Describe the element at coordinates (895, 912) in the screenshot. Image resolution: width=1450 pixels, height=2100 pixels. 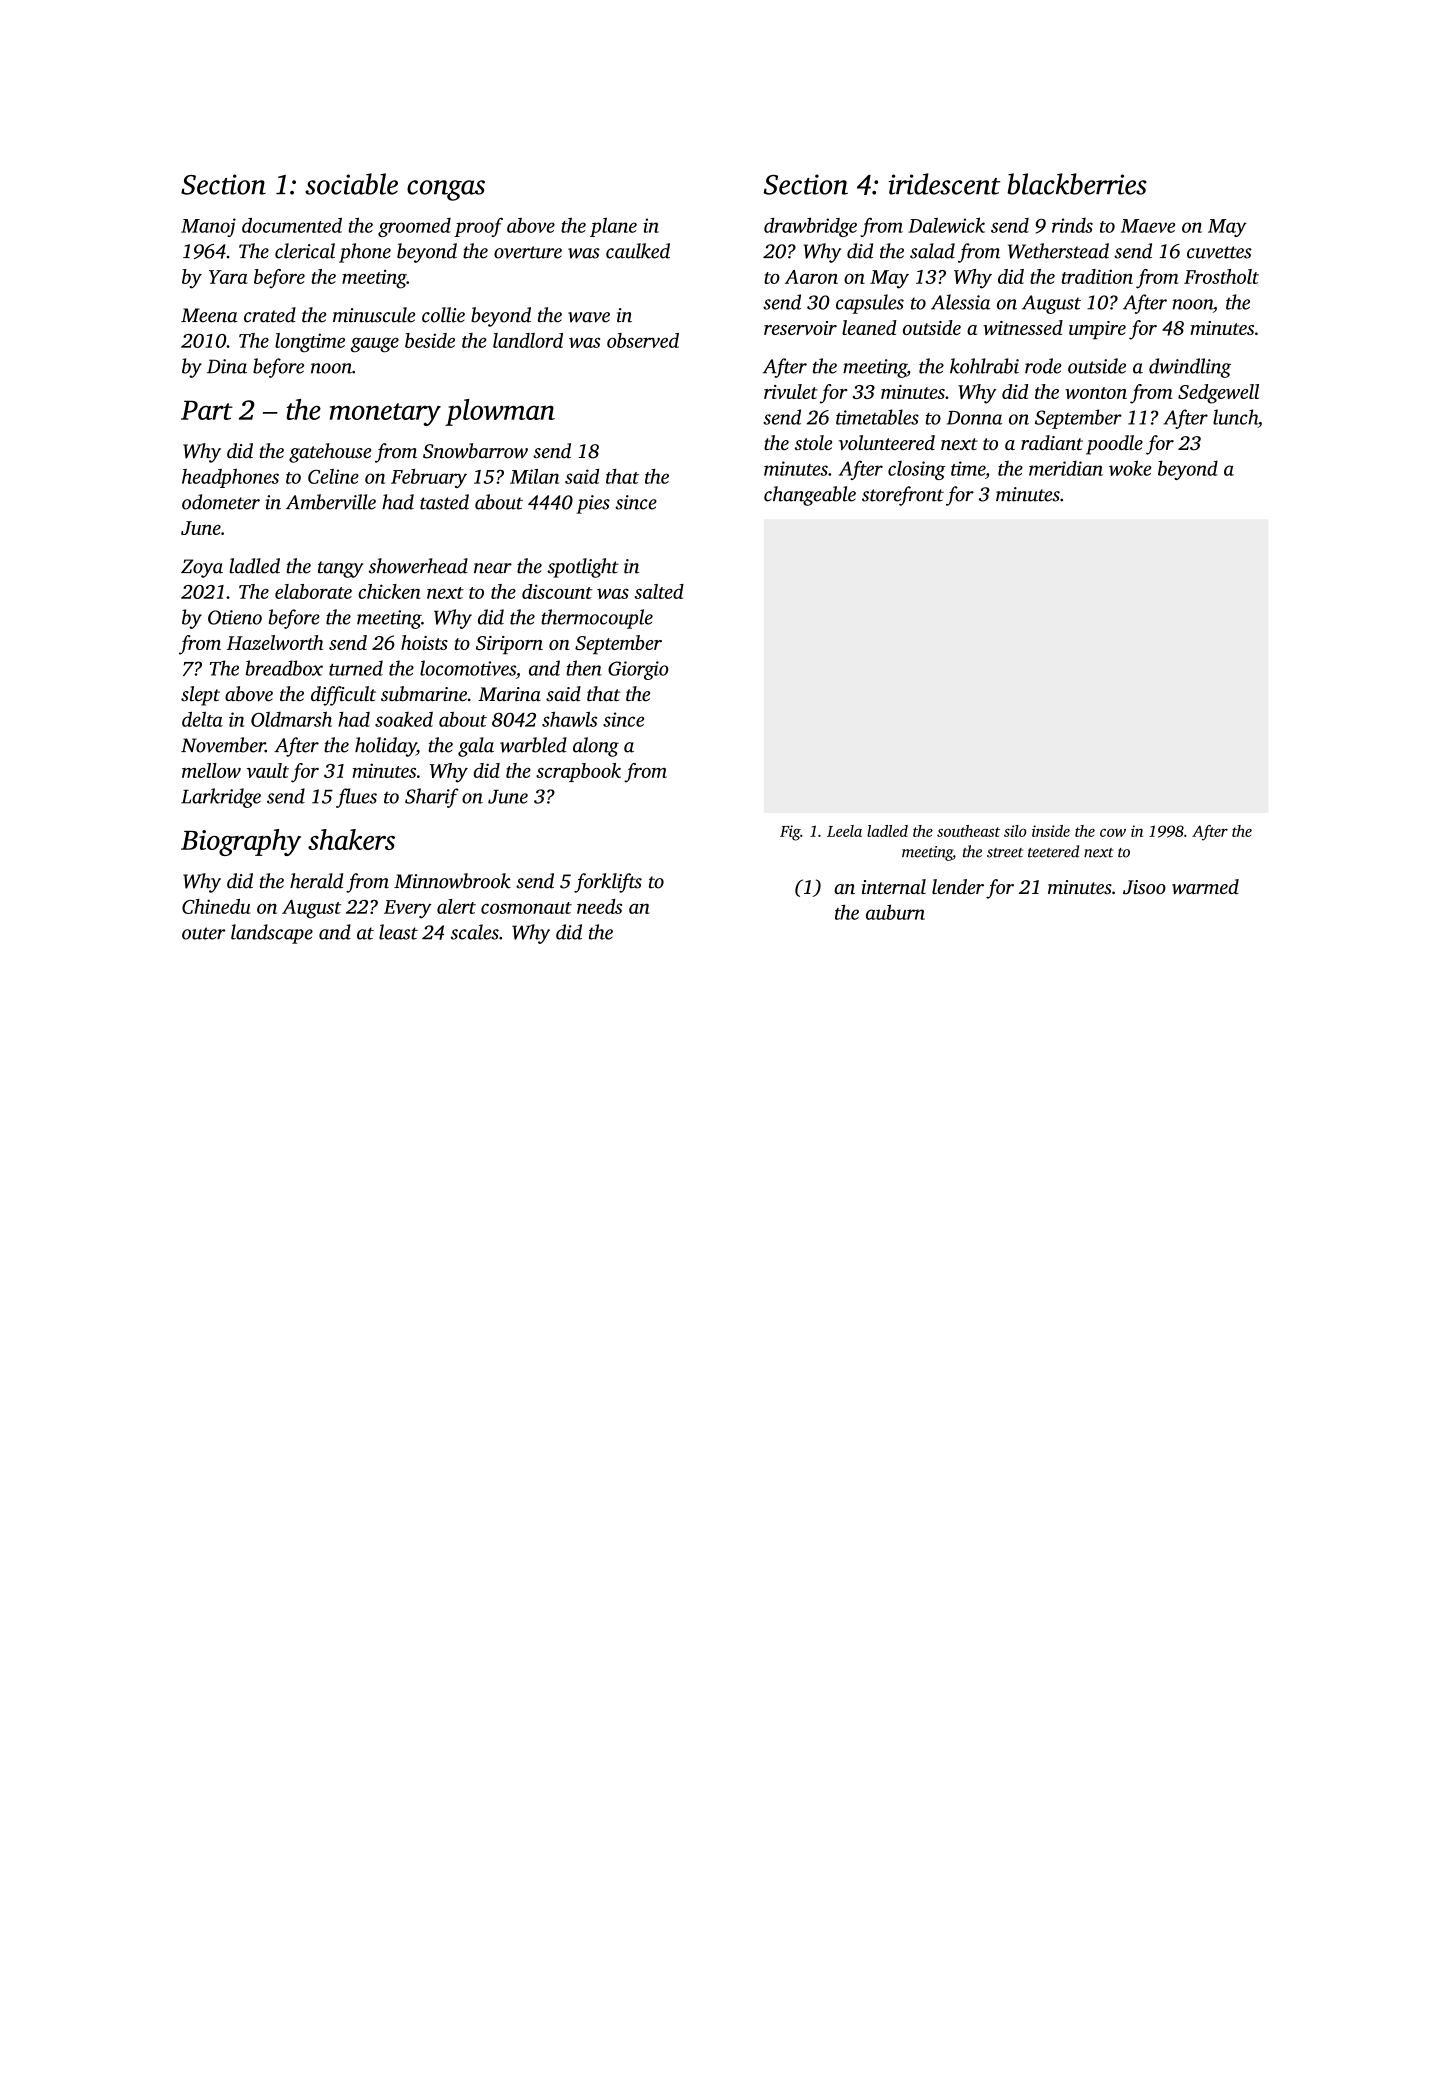
I see `auburn` at that location.
